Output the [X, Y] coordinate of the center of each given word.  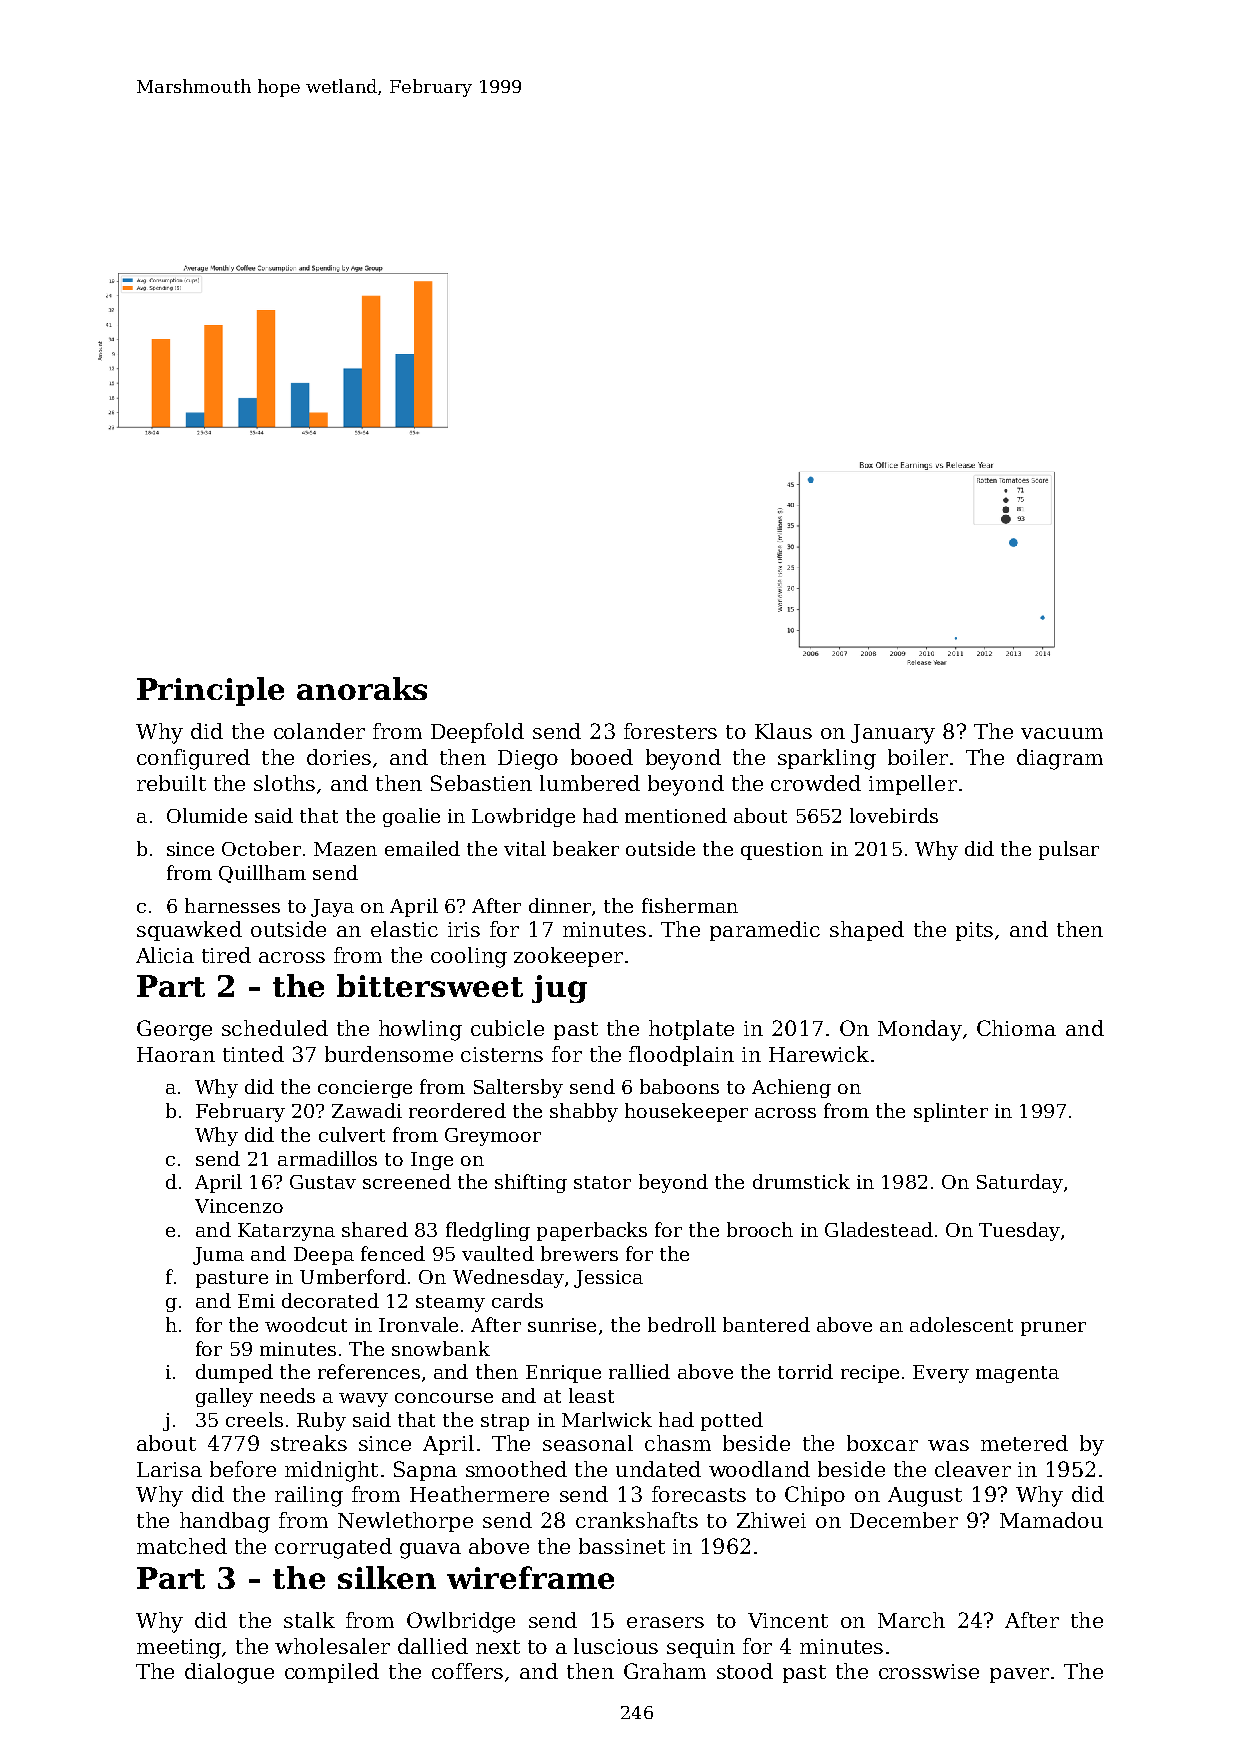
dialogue [229, 1673]
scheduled [275, 1028]
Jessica [608, 1279]
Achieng [791, 1088]
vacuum [1062, 733]
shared [375, 1229]
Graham [665, 1671]
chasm [678, 1443]
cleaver [973, 1469]
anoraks [362, 688]
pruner [1053, 1329]
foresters [670, 731]
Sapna [425, 1471]
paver [1019, 1675]
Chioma [1016, 1028]
